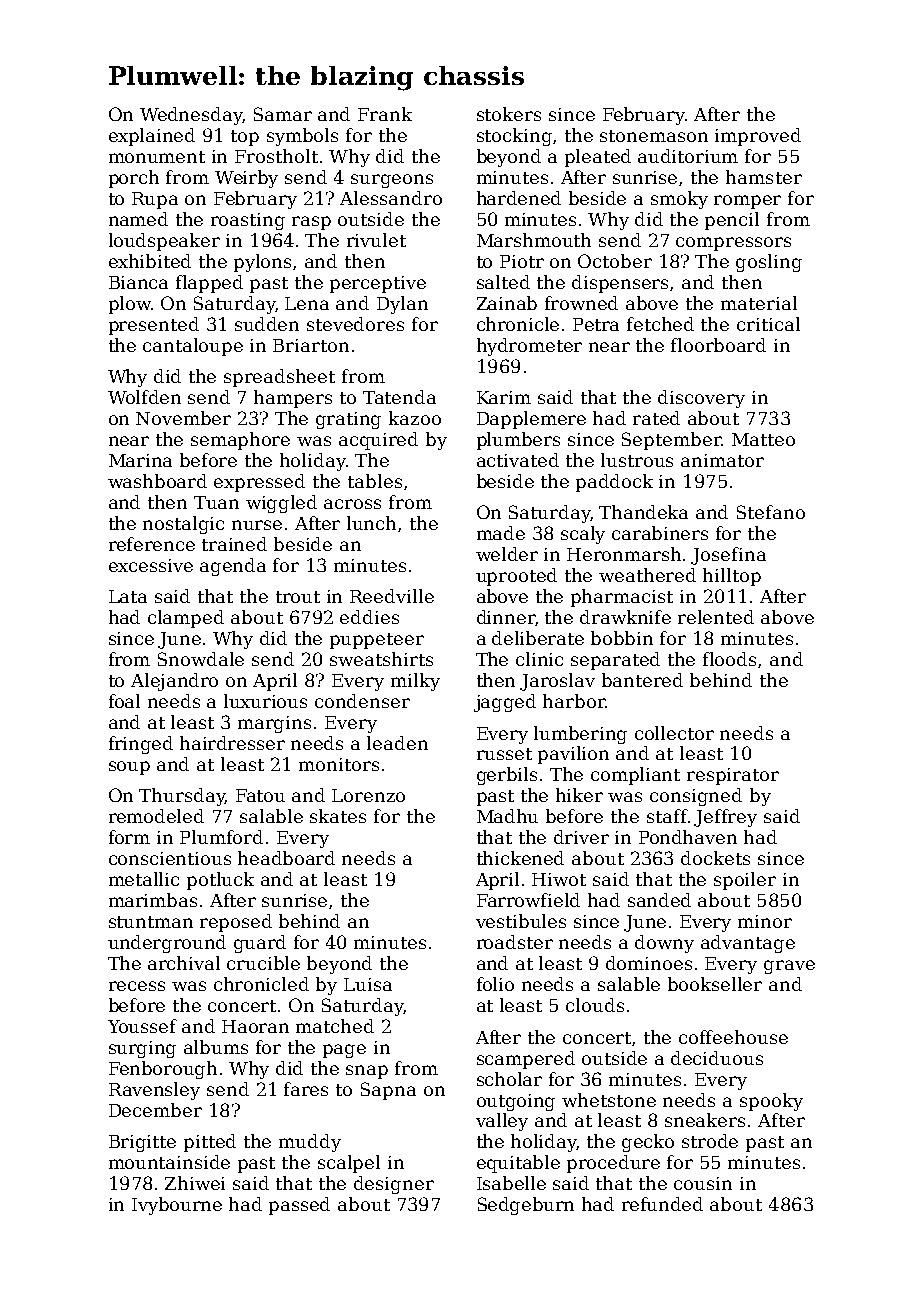 The height and width of the page is (1314, 924). Describe the element at coordinates (531, 420) in the page. I see `Dapplemere` at that location.
